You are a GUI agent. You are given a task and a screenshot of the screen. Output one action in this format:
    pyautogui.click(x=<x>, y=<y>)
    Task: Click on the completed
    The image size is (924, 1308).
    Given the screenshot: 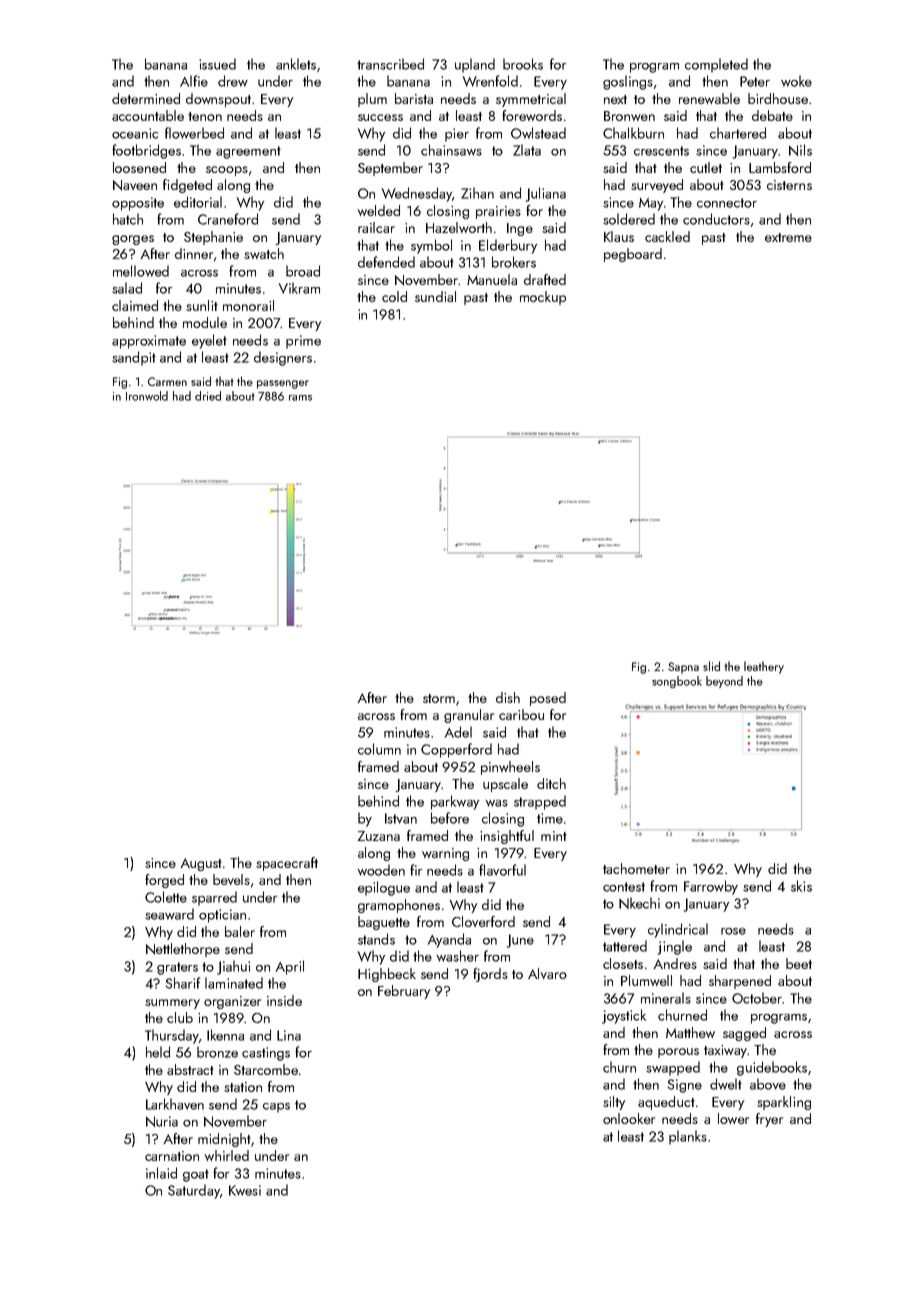 What is the action you would take?
    pyautogui.click(x=716, y=65)
